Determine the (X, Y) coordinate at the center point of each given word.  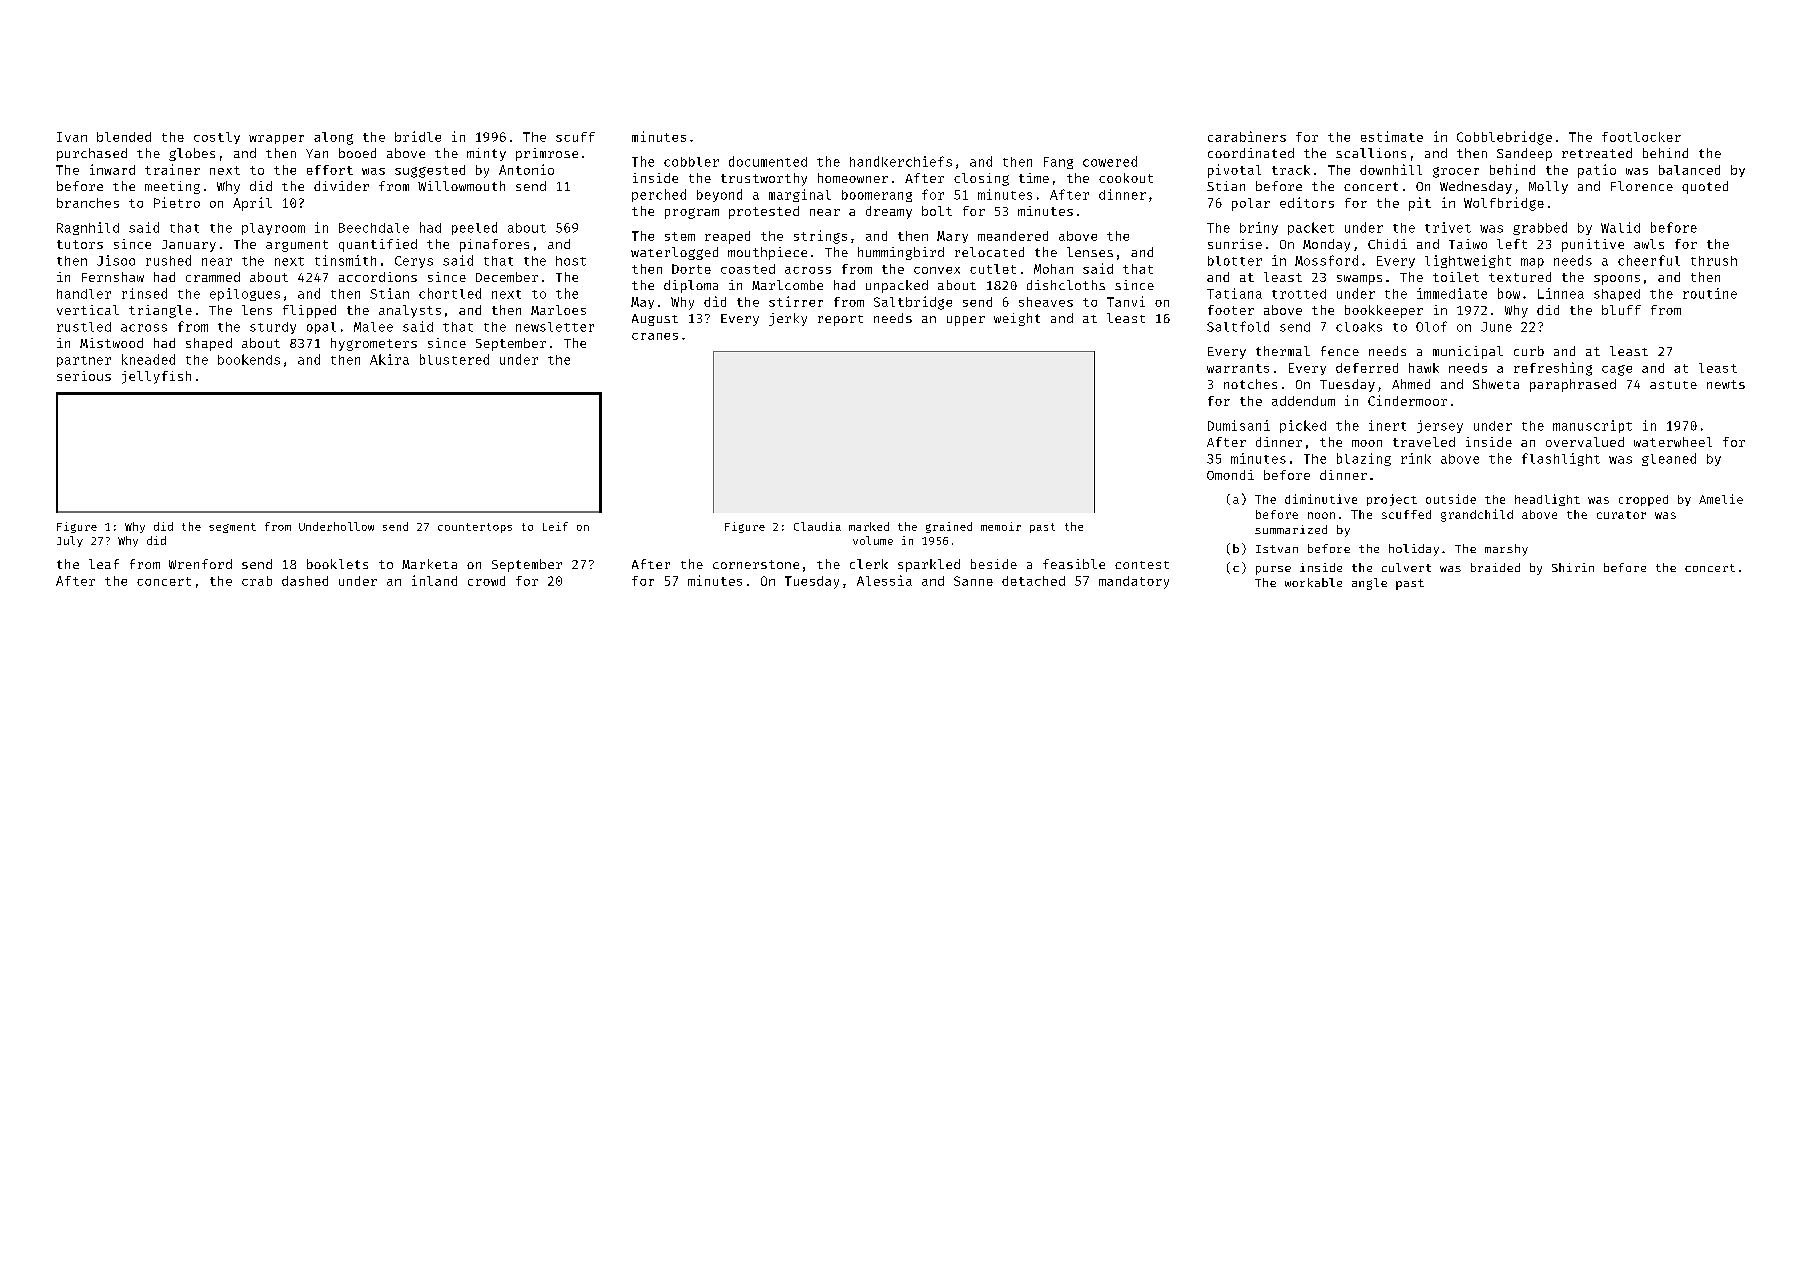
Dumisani (1239, 425)
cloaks (1359, 327)
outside (1451, 499)
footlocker (1641, 137)
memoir (1001, 526)
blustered (454, 359)
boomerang (877, 196)
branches (88, 203)
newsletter (555, 327)
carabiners (1247, 136)
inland (434, 580)
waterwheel (1673, 442)
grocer (1456, 172)
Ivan (72, 137)
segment (232, 528)
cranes (655, 336)
